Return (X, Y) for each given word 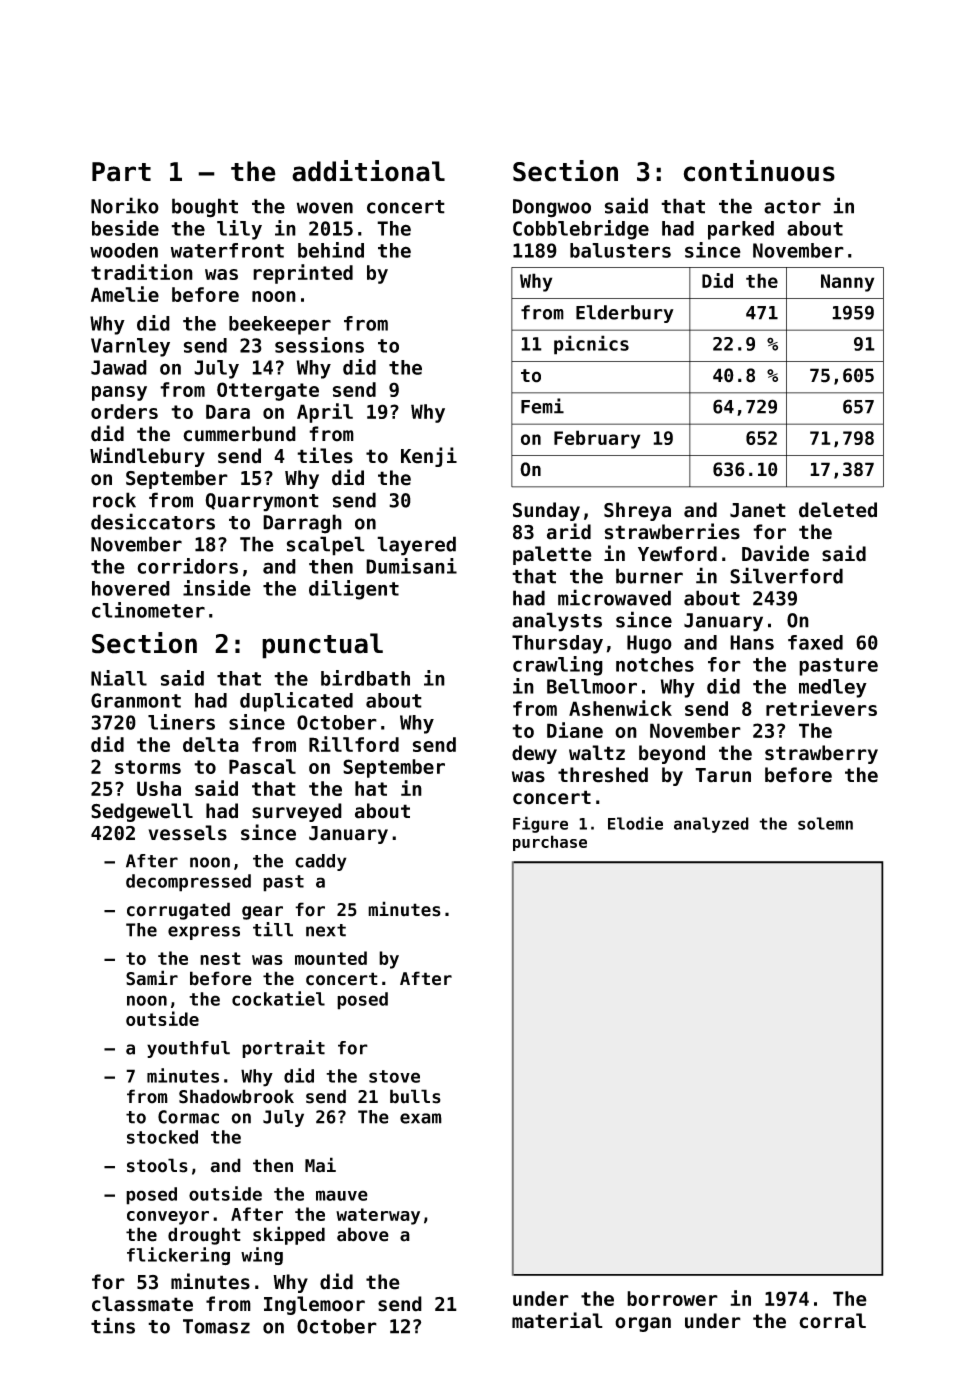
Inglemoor (314, 1305)
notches (655, 664)
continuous (759, 171)
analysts (557, 622)
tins (113, 1325)
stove (394, 1076)
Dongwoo (552, 208)
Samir (152, 978)
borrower (672, 1298)
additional (368, 171)
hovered (131, 588)
